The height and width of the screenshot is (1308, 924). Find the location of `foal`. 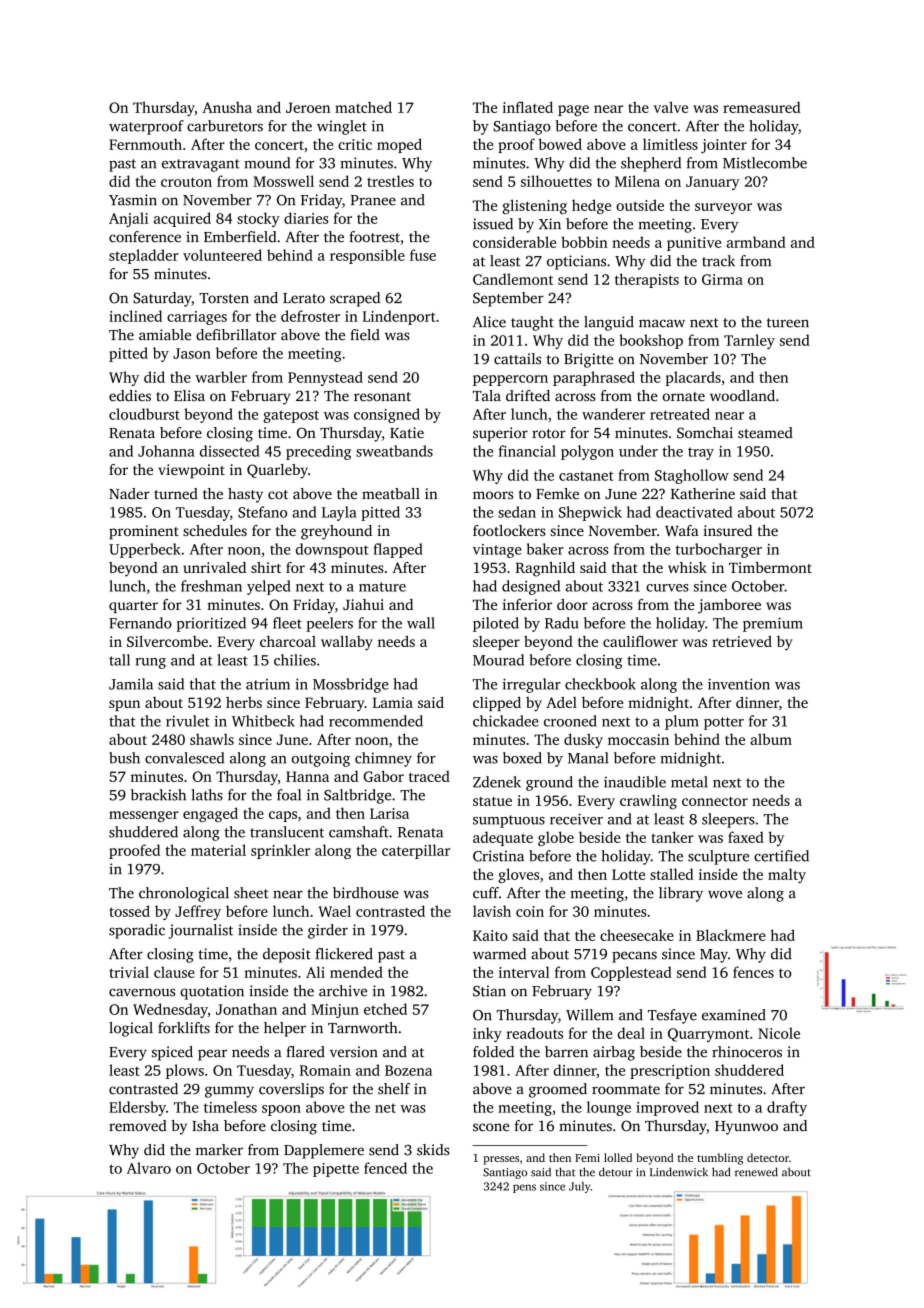

foal is located at coordinates (289, 795).
